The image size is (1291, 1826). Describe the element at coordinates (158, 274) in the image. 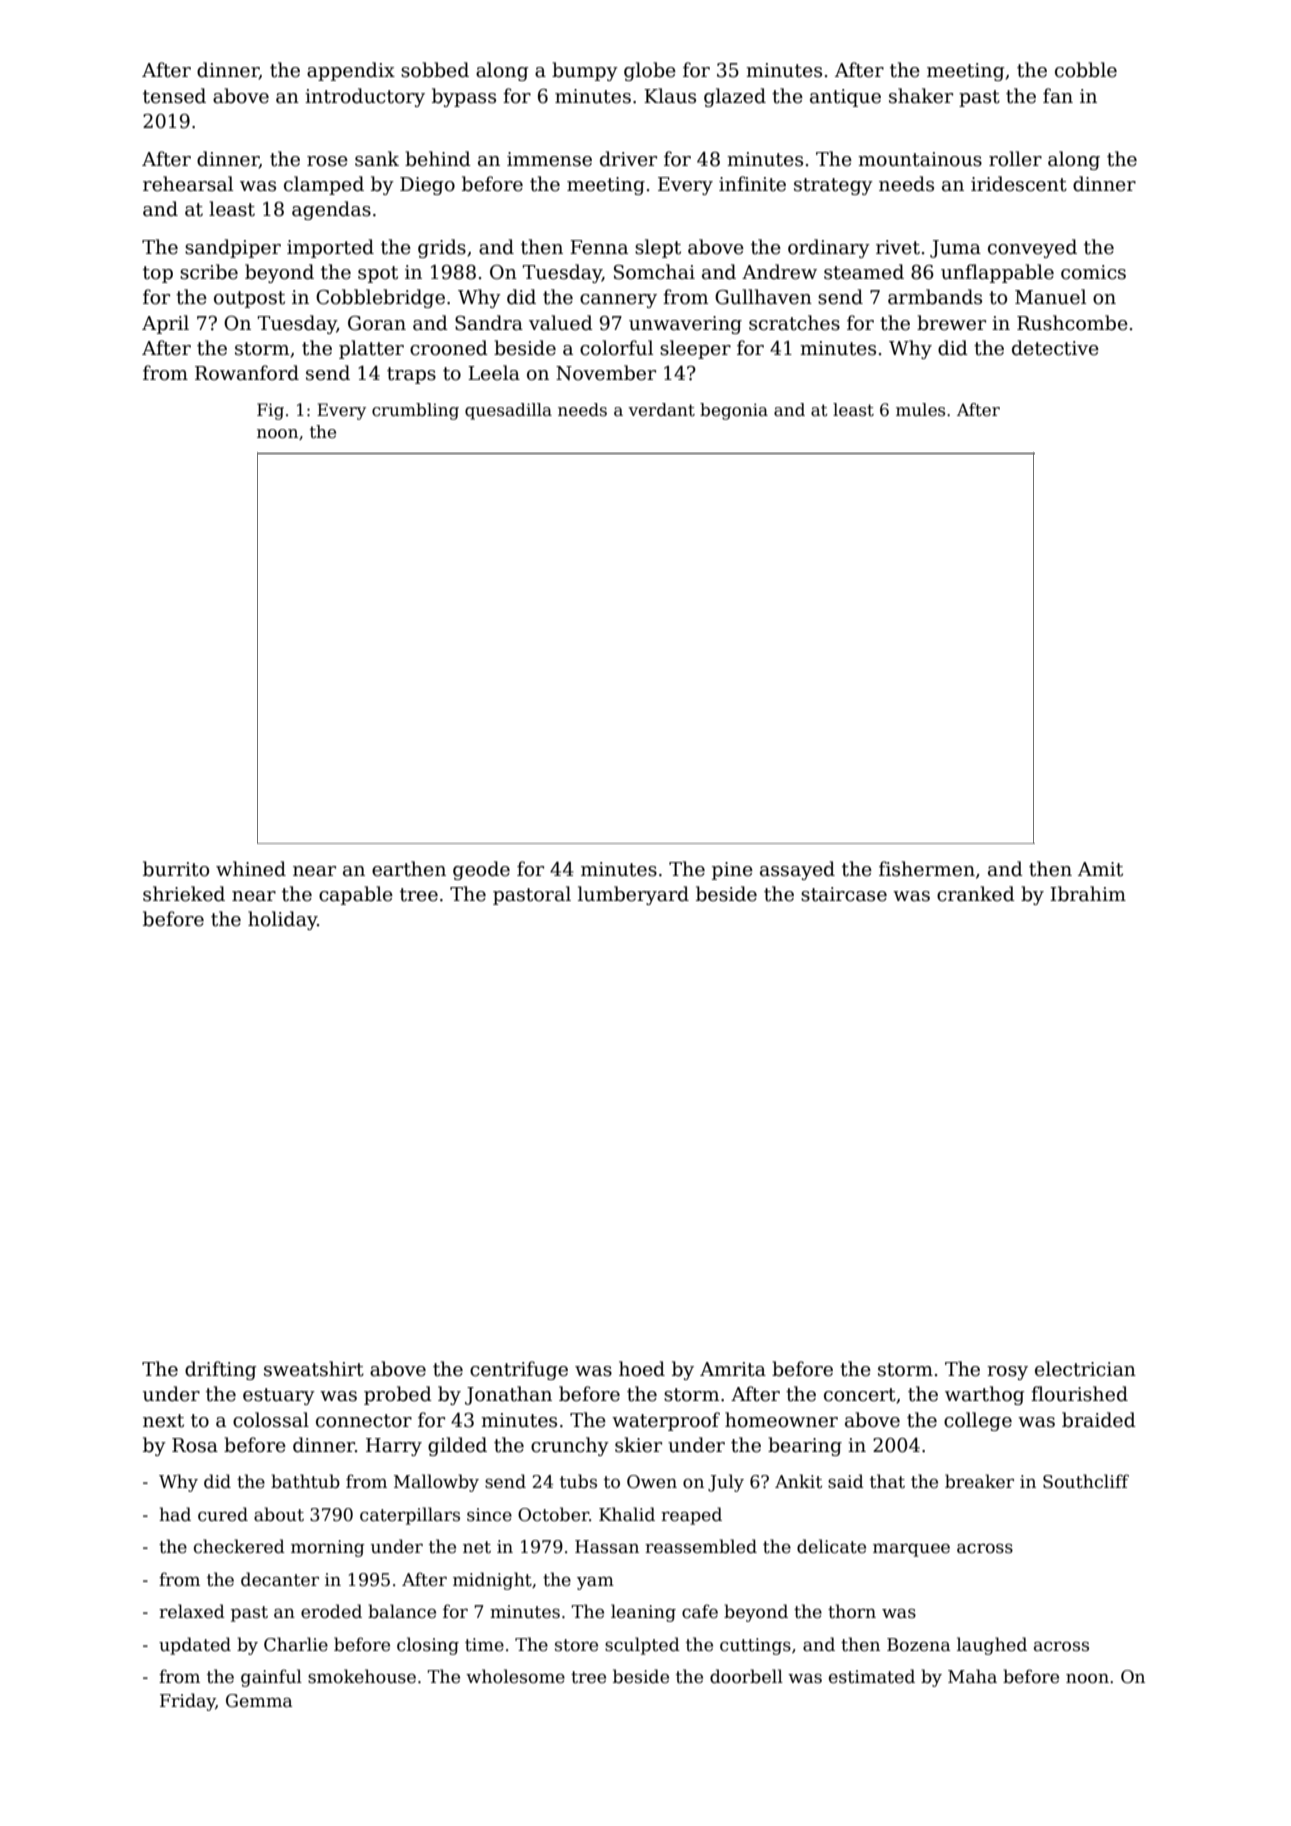

I see `top` at that location.
